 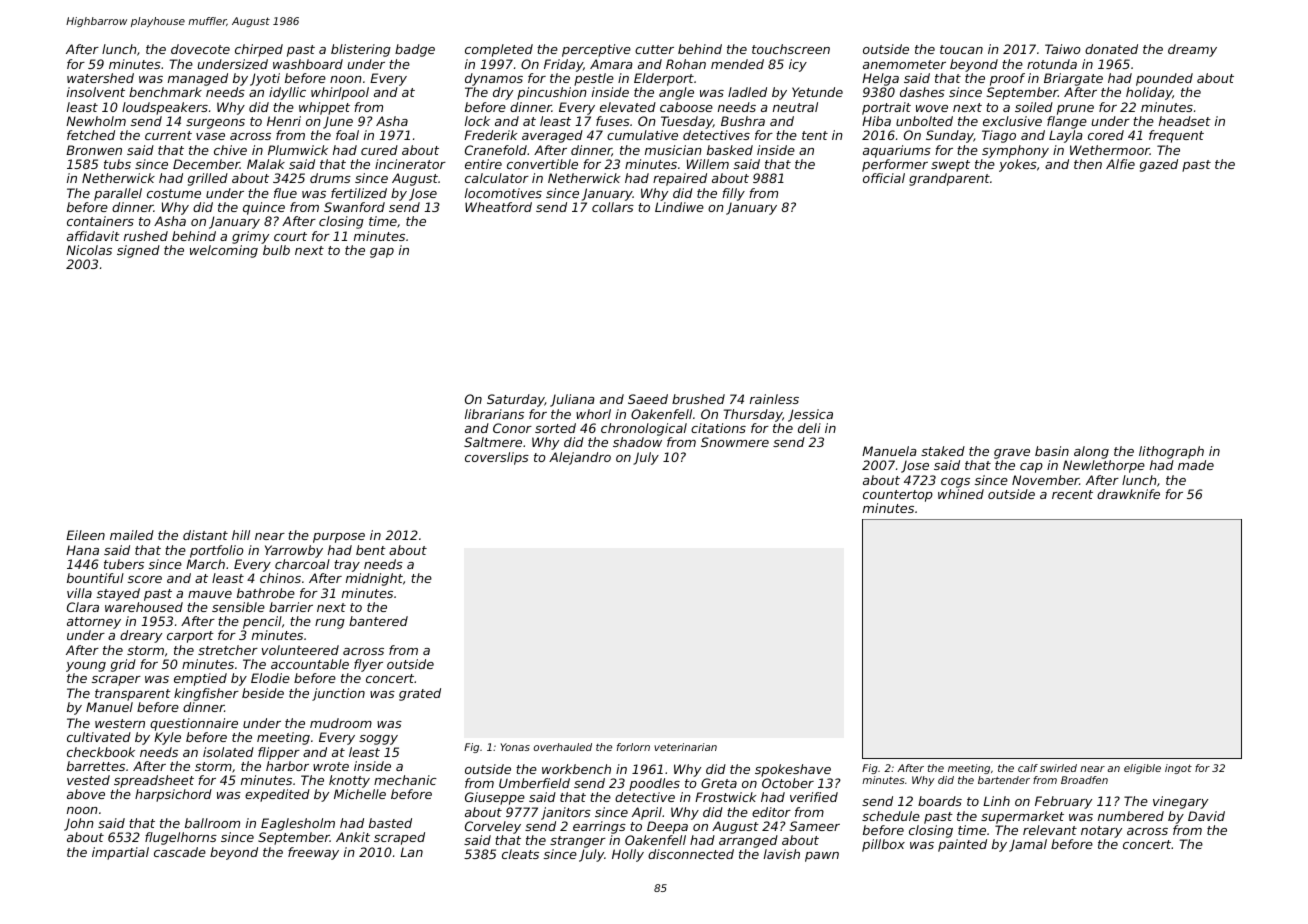 What do you see at coordinates (276, 250) in the document?
I see `bulb` at bounding box center [276, 250].
